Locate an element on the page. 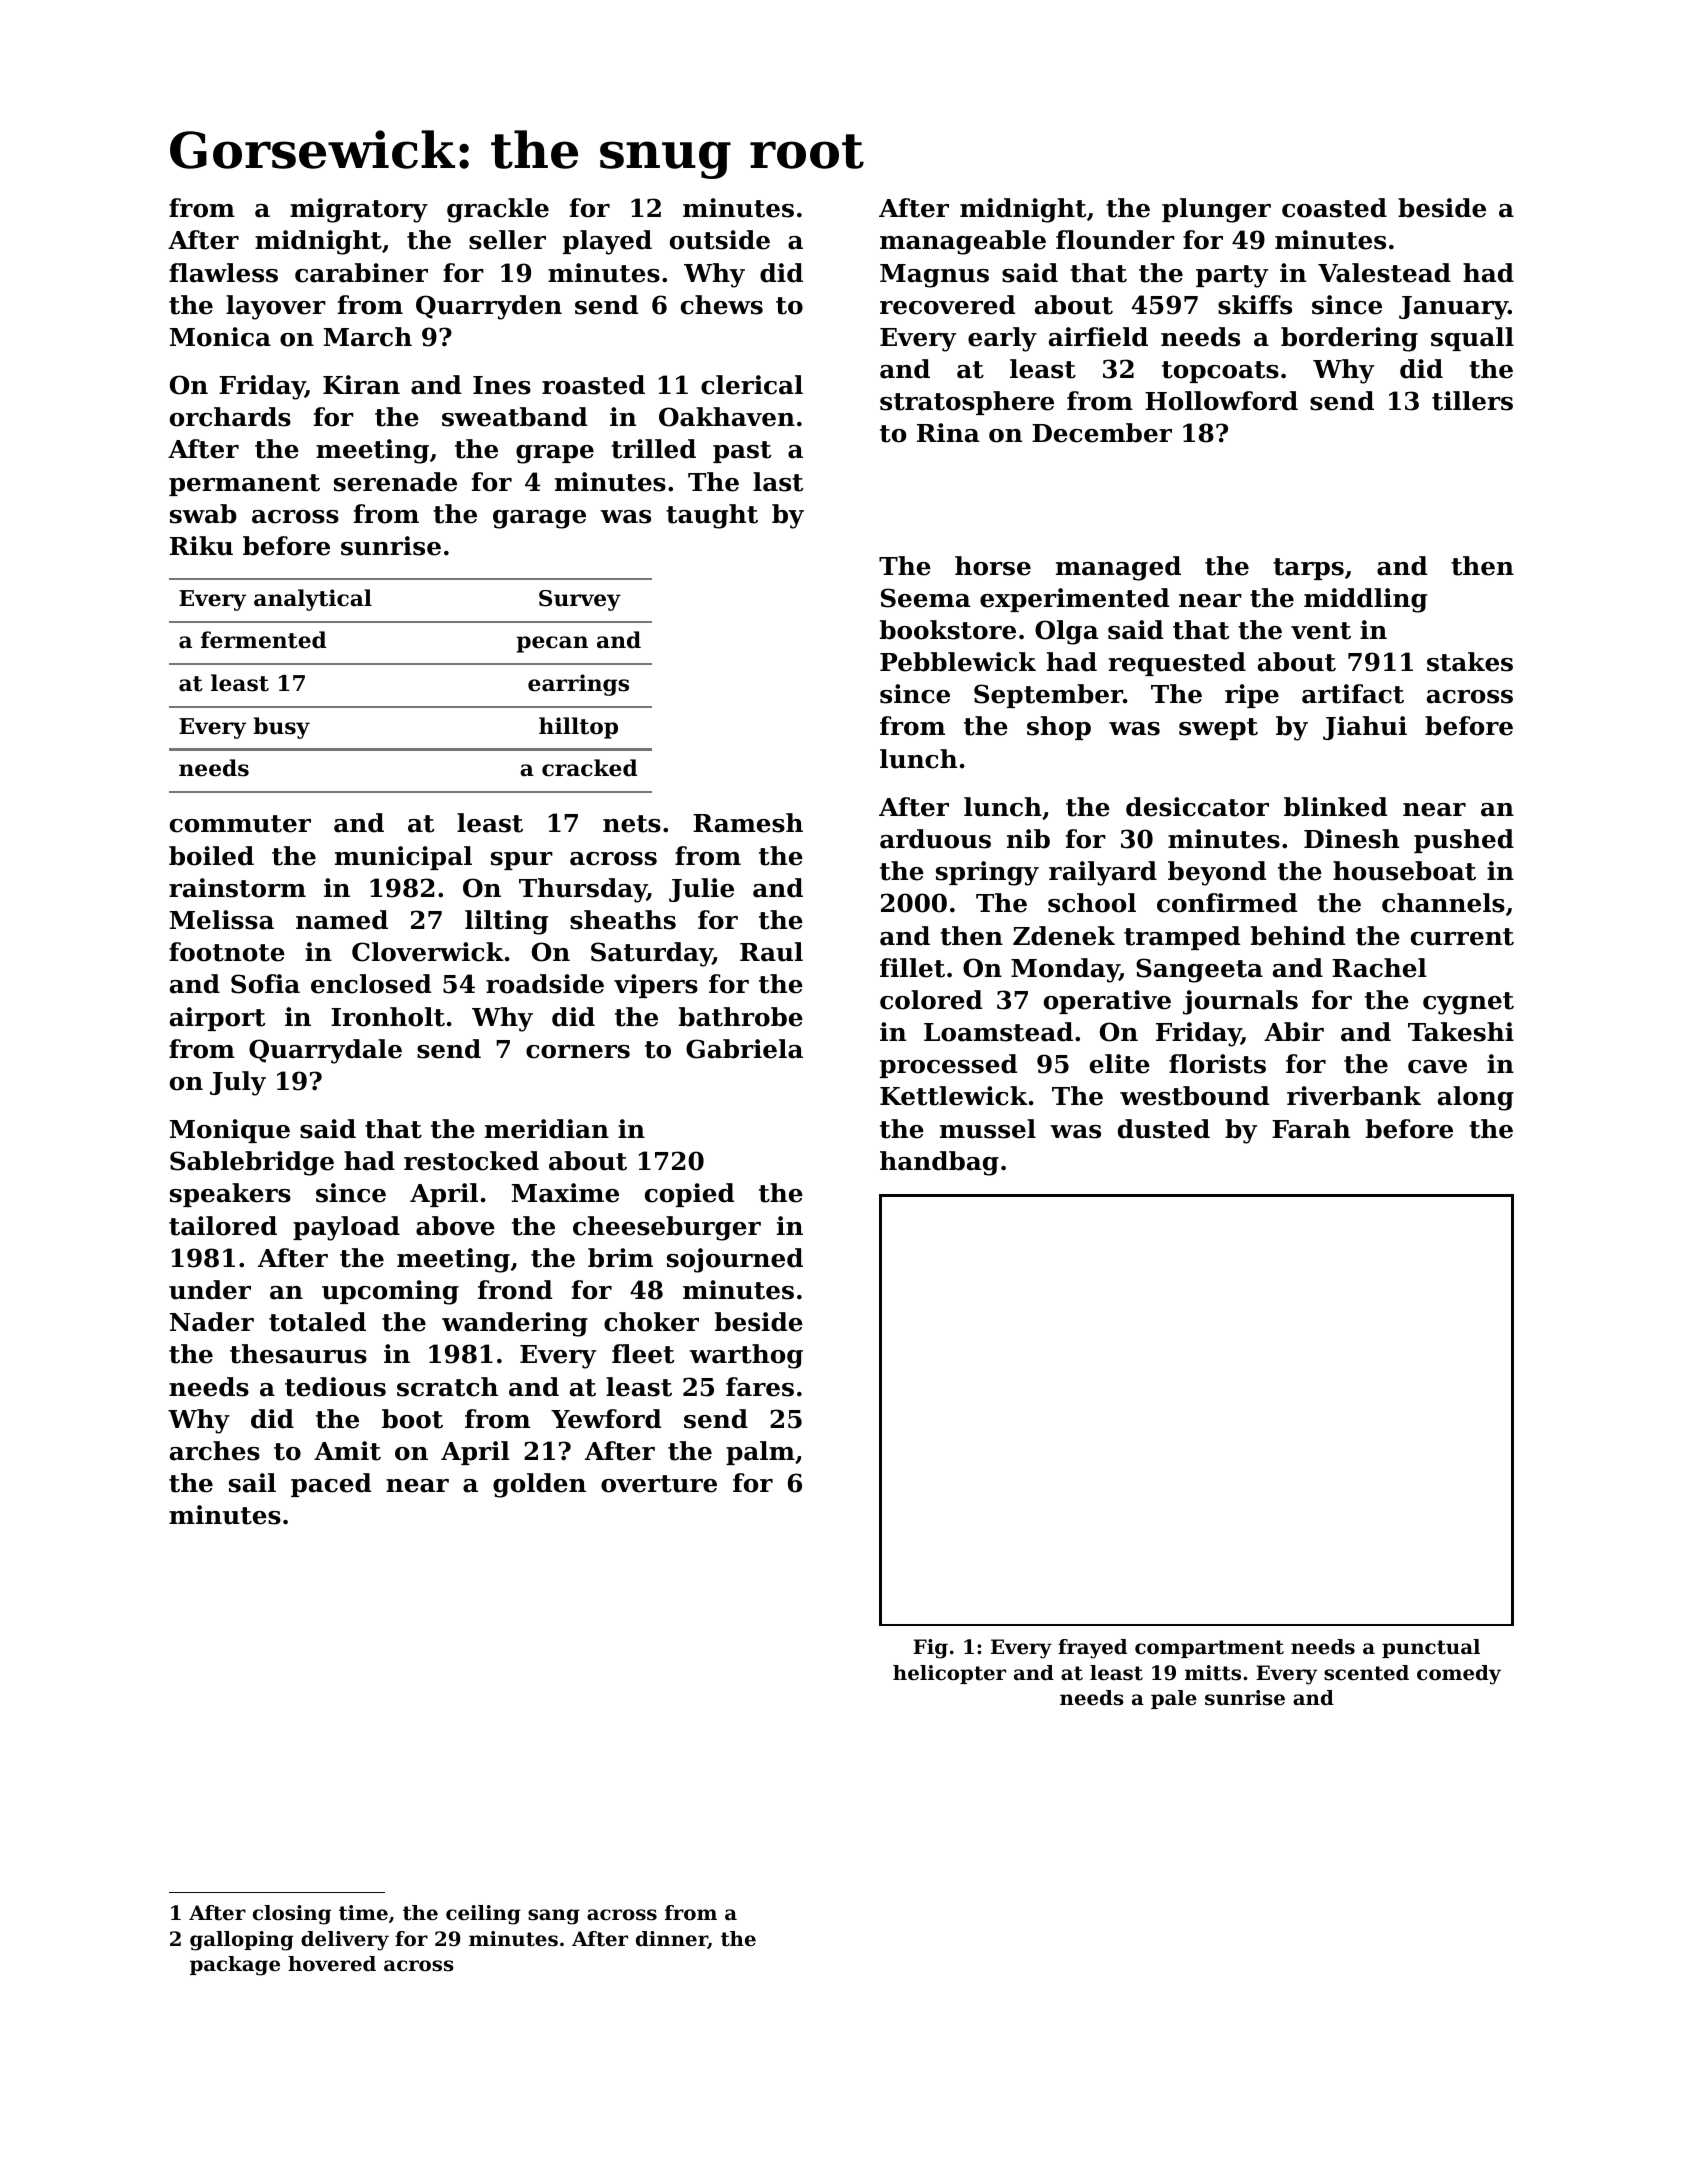 This image has width=1683, height=2178. Gabriela is located at coordinates (744, 1049).
